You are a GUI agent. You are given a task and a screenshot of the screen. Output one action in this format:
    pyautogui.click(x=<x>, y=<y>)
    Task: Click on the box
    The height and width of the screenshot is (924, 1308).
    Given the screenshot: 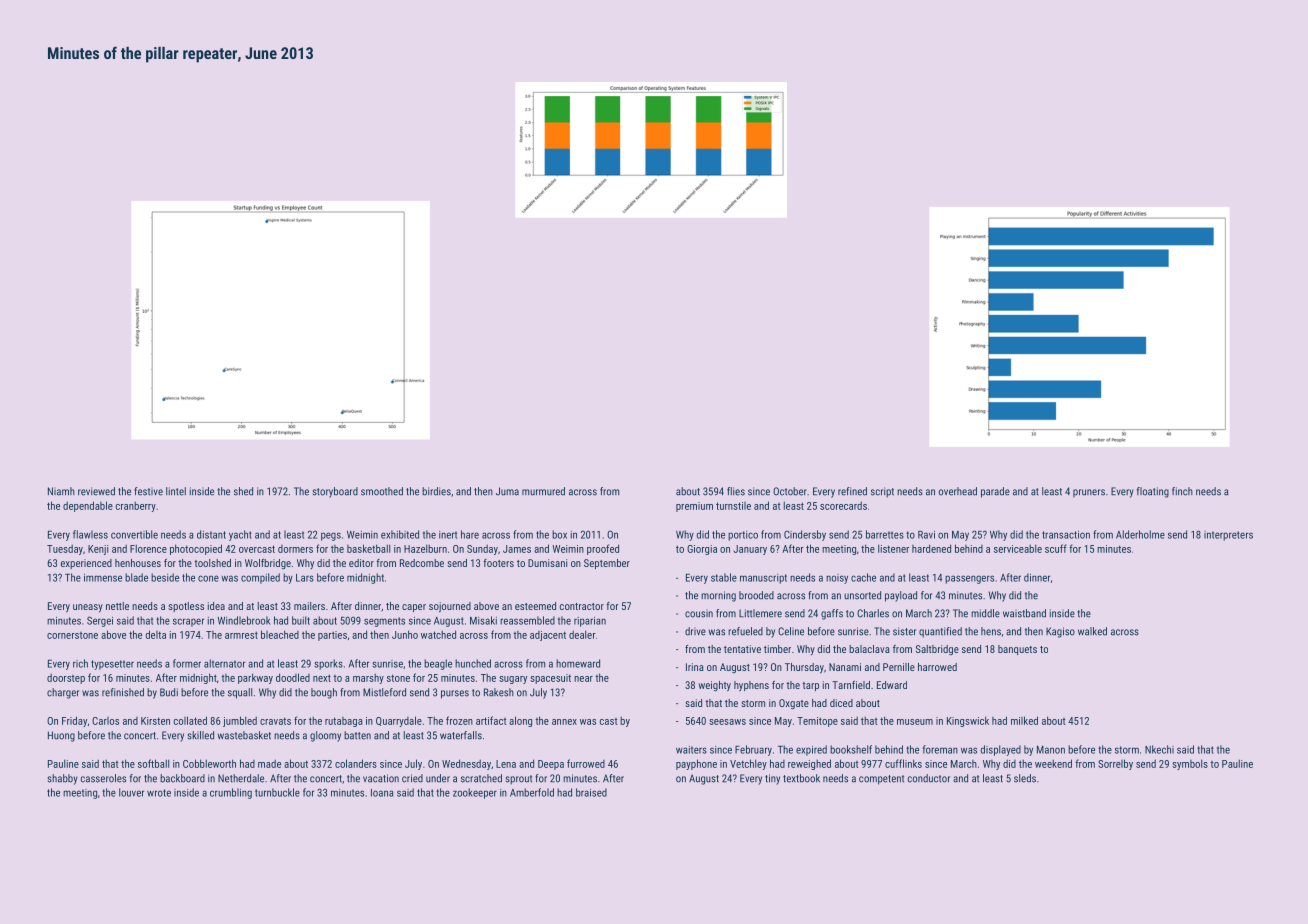 What is the action you would take?
    pyautogui.click(x=559, y=534)
